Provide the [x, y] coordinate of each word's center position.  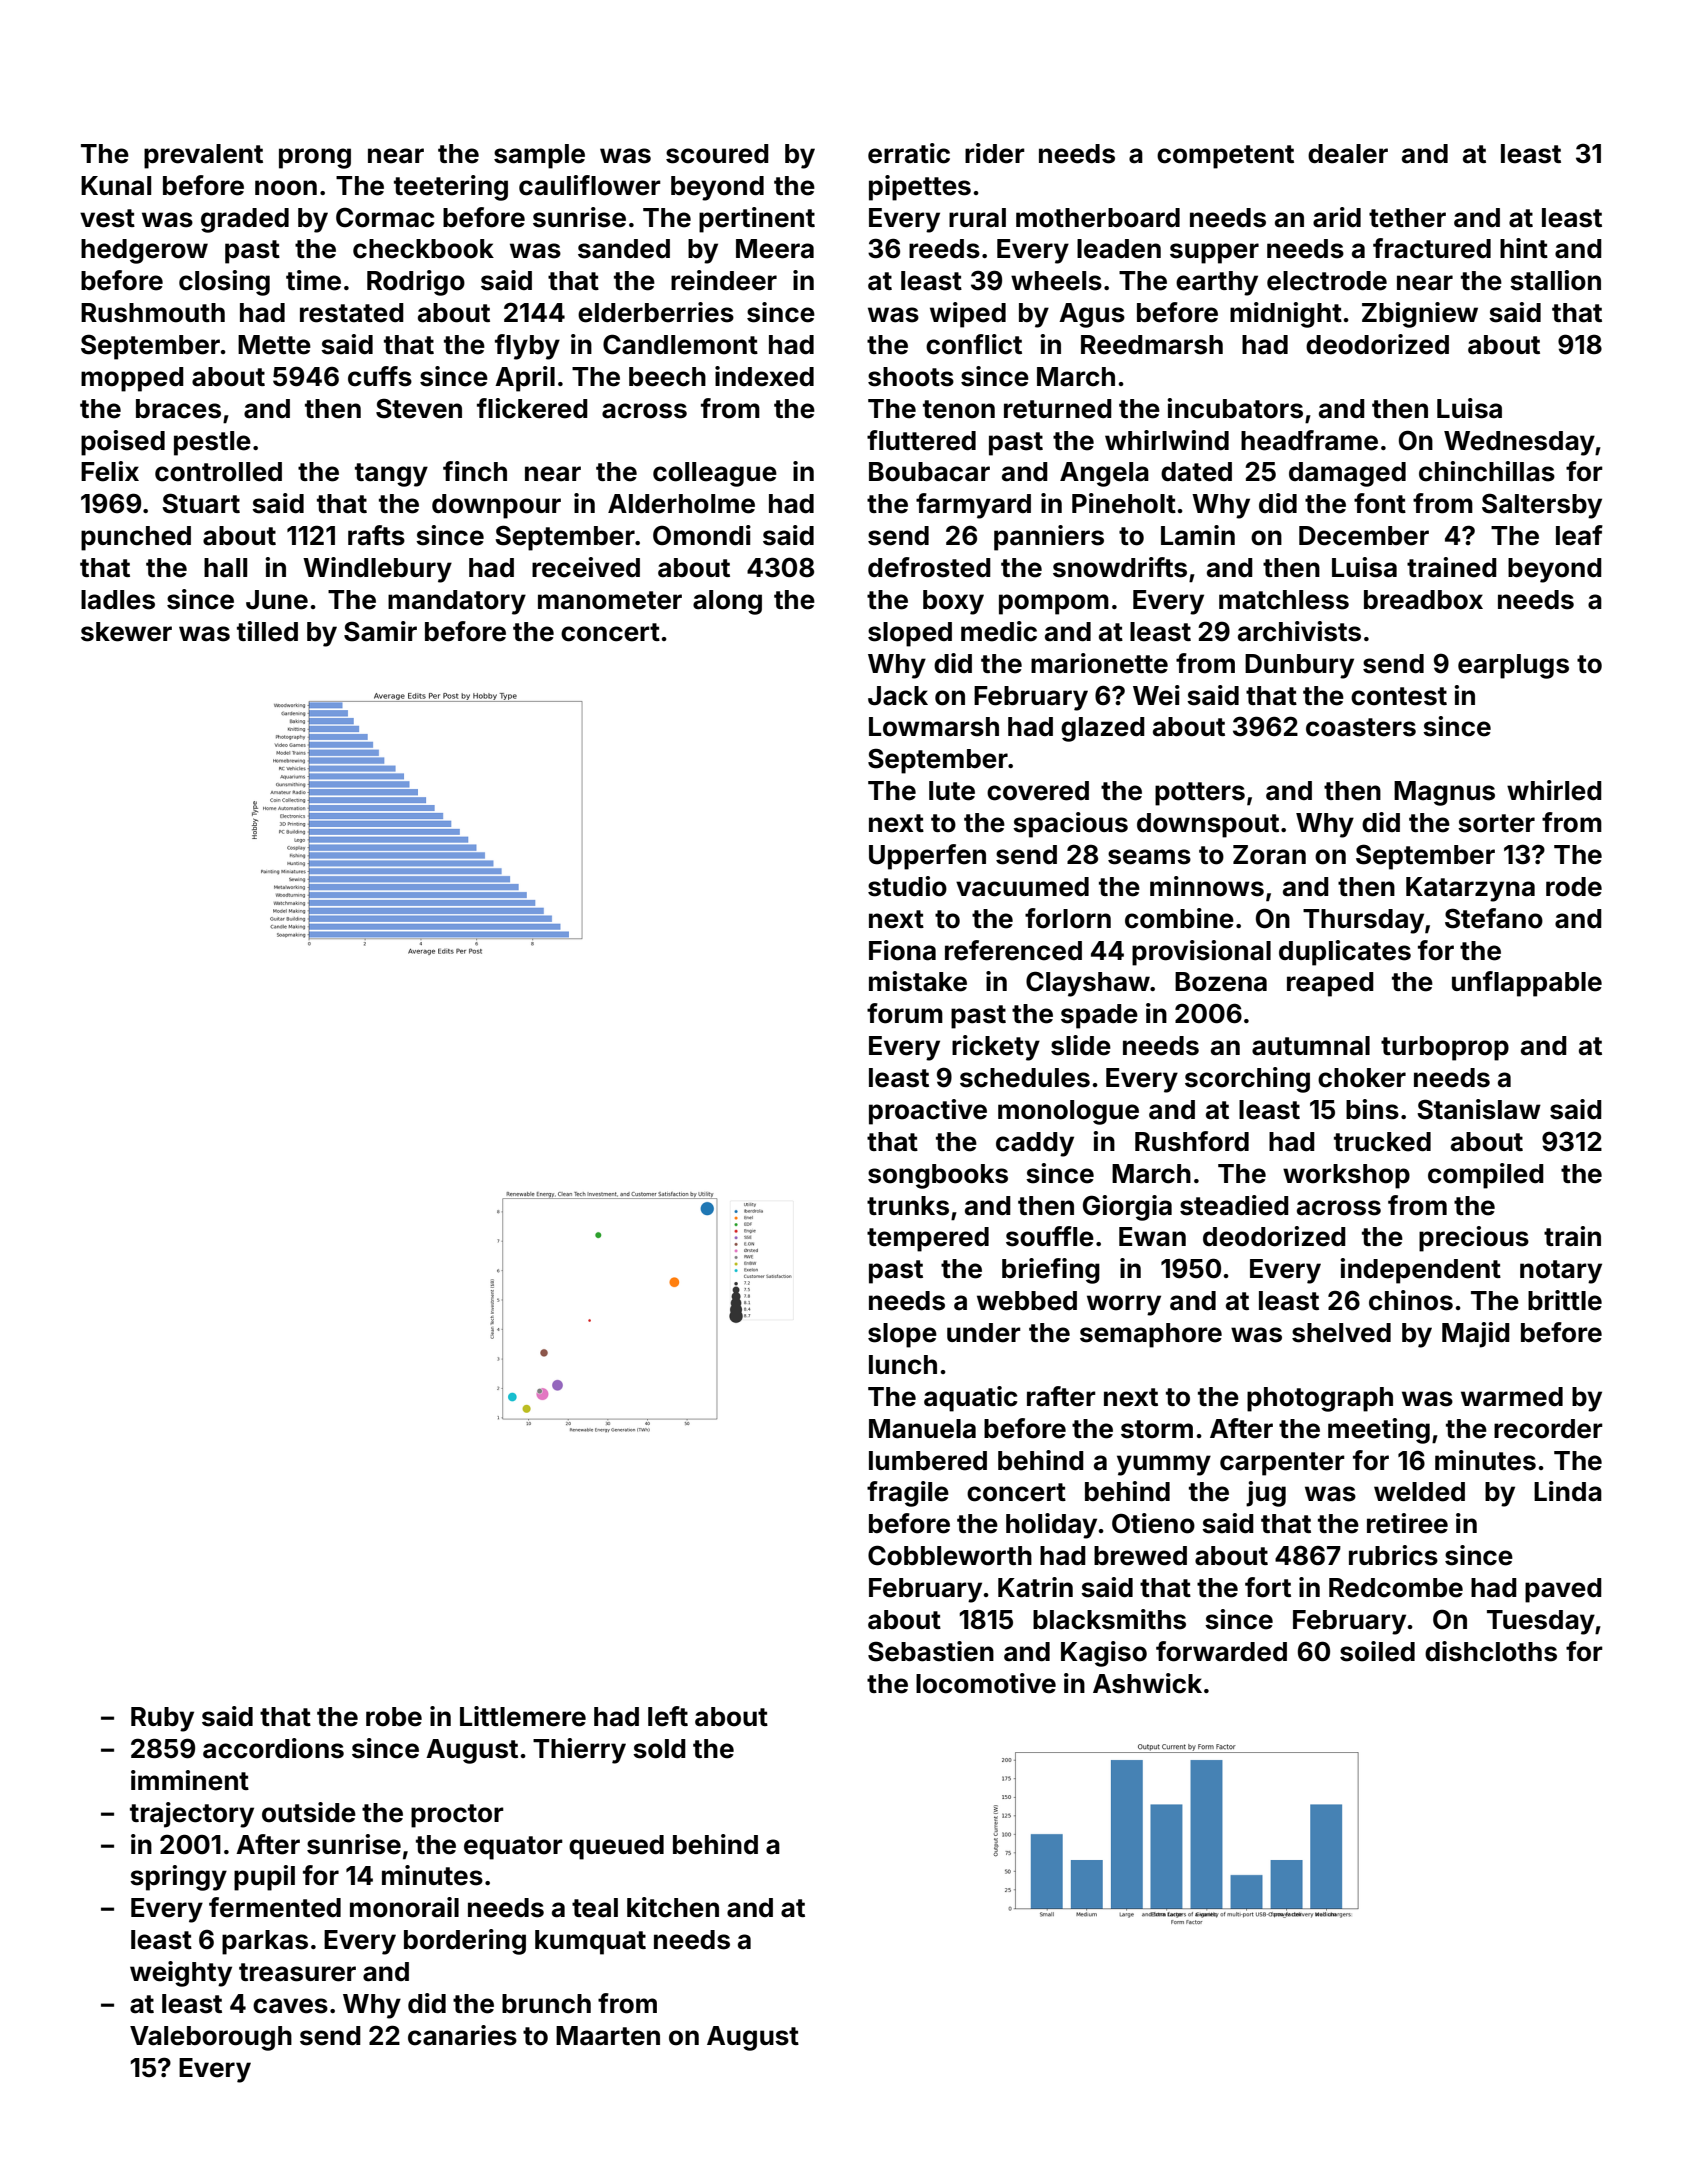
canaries [462, 2035]
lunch [903, 1365]
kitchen [673, 1907]
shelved [1341, 1333]
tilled [267, 631]
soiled [1377, 1651]
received [586, 567]
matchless [1284, 600]
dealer [1348, 154]
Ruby [162, 1719]
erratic [909, 153]
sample [539, 156]
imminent [190, 1780]
